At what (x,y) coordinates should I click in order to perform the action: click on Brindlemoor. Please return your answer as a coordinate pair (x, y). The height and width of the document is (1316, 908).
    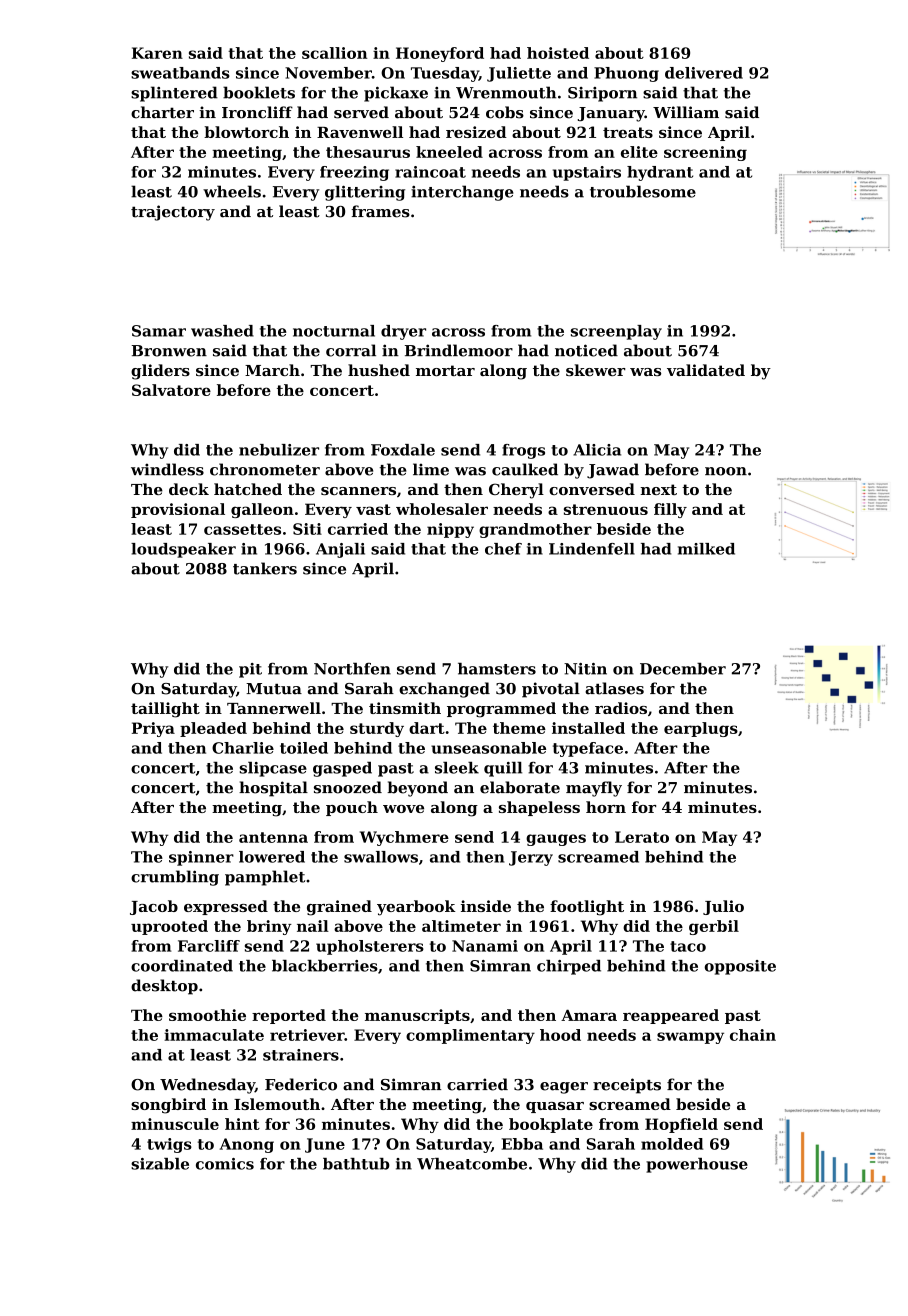
    Looking at the image, I should click on (459, 350).
